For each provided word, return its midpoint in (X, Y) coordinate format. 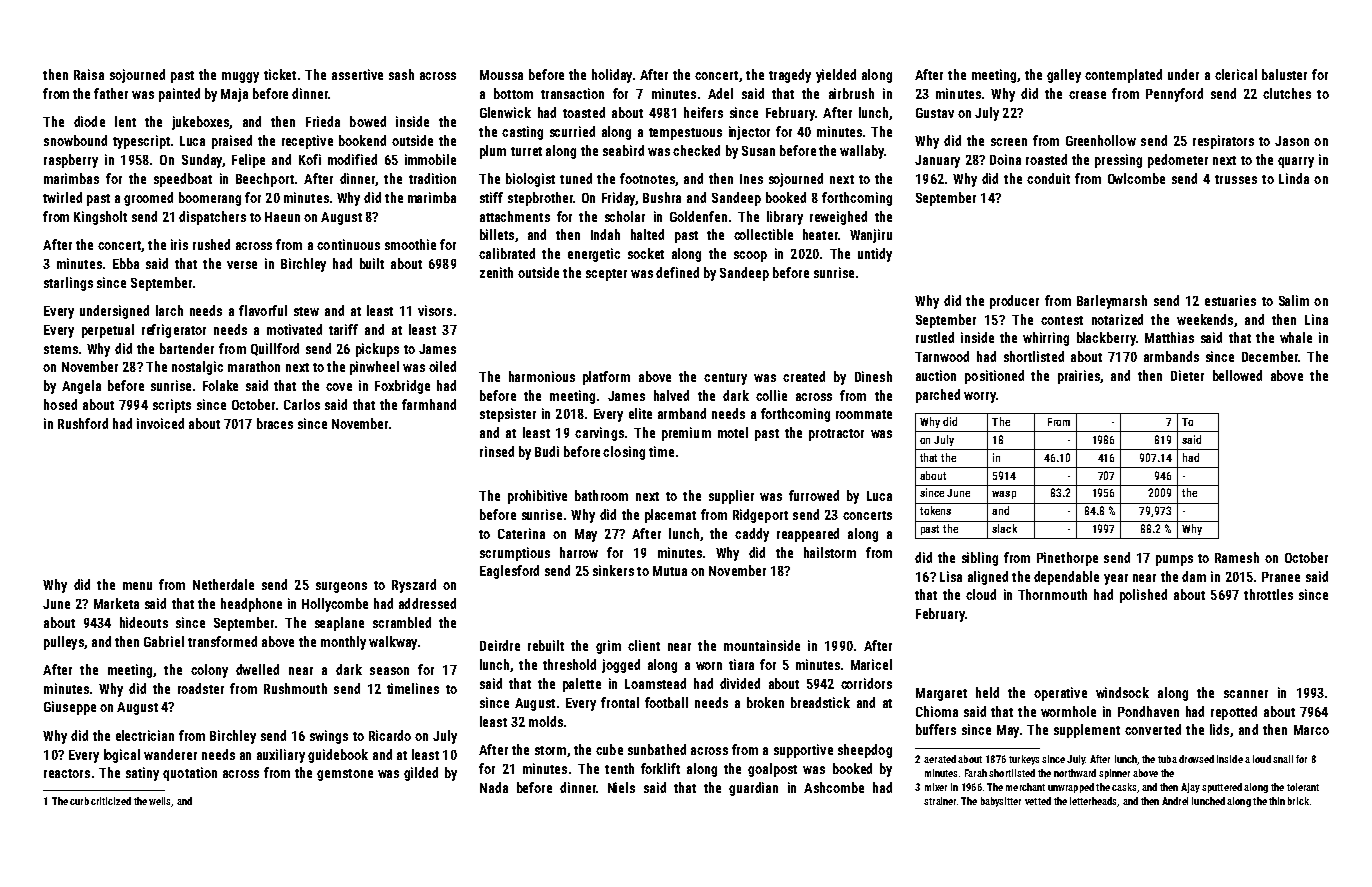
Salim (1294, 300)
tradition (432, 178)
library (785, 218)
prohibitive (537, 497)
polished (1143, 596)
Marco (1311, 730)
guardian (753, 789)
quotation (190, 774)
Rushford (83, 423)
